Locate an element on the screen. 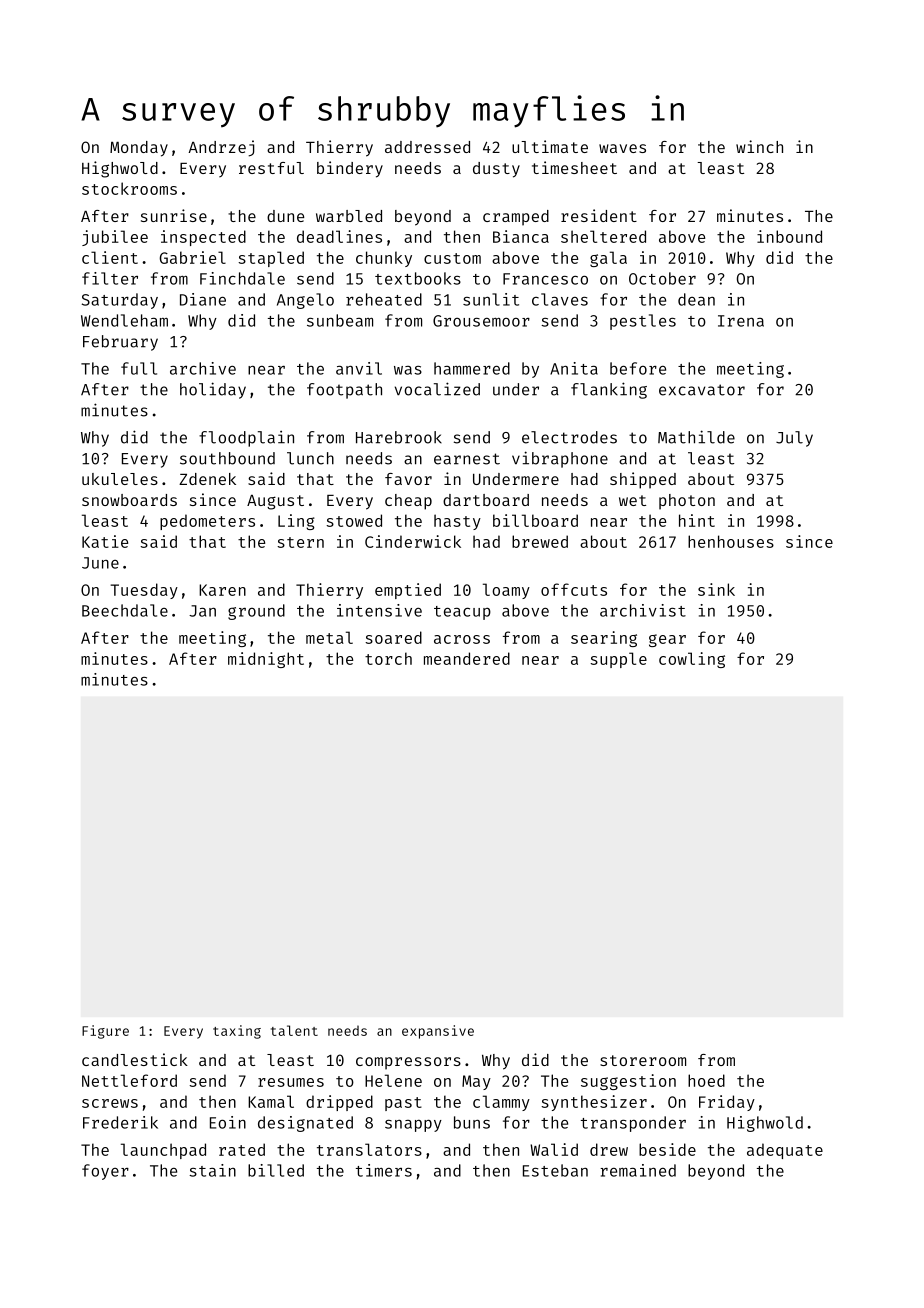 This screenshot has width=924, height=1308. timers is located at coordinates (384, 1170).
